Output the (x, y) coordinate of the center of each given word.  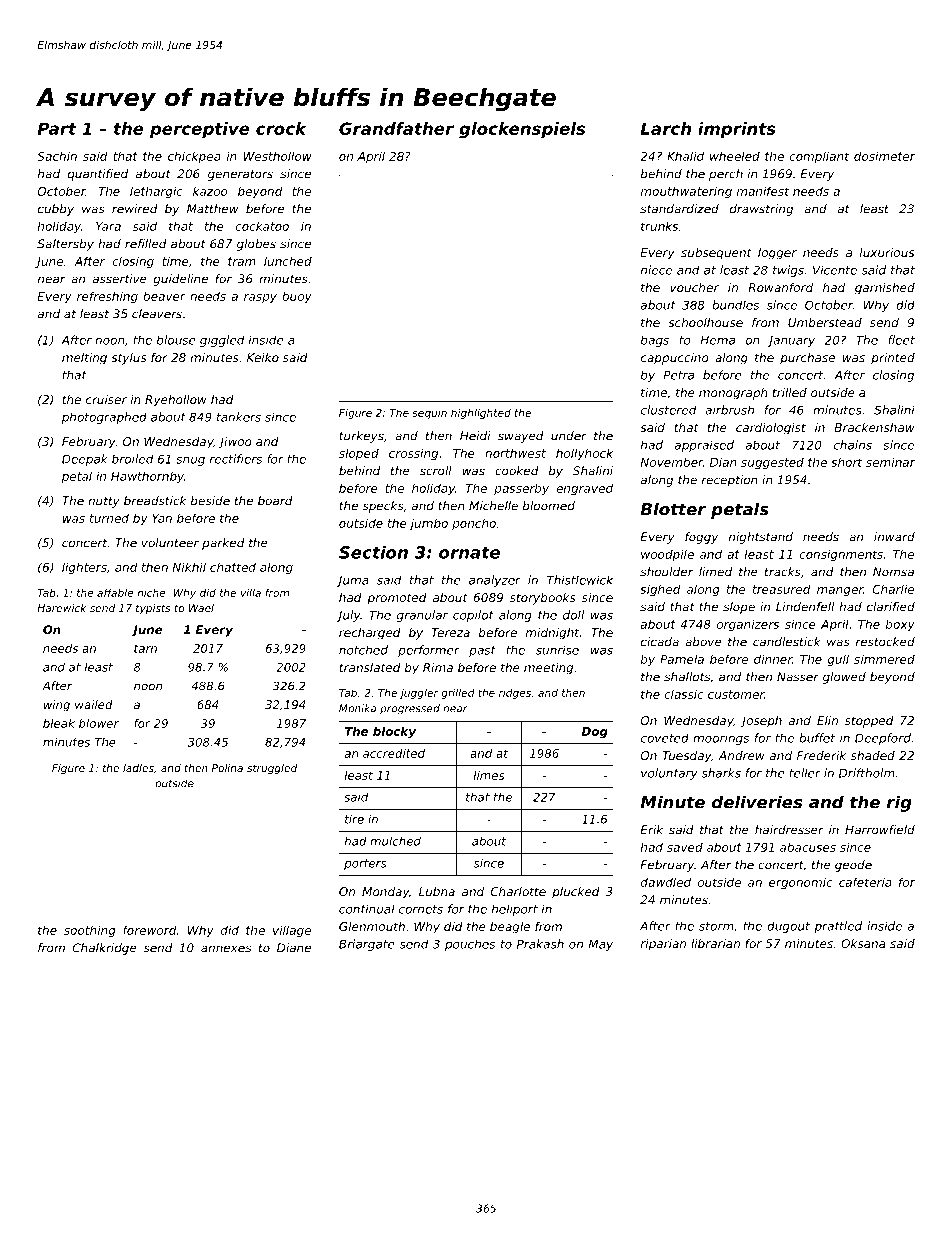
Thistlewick (580, 580)
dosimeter (884, 156)
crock (281, 128)
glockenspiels (522, 130)
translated (370, 667)
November (671, 462)
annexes (226, 949)
